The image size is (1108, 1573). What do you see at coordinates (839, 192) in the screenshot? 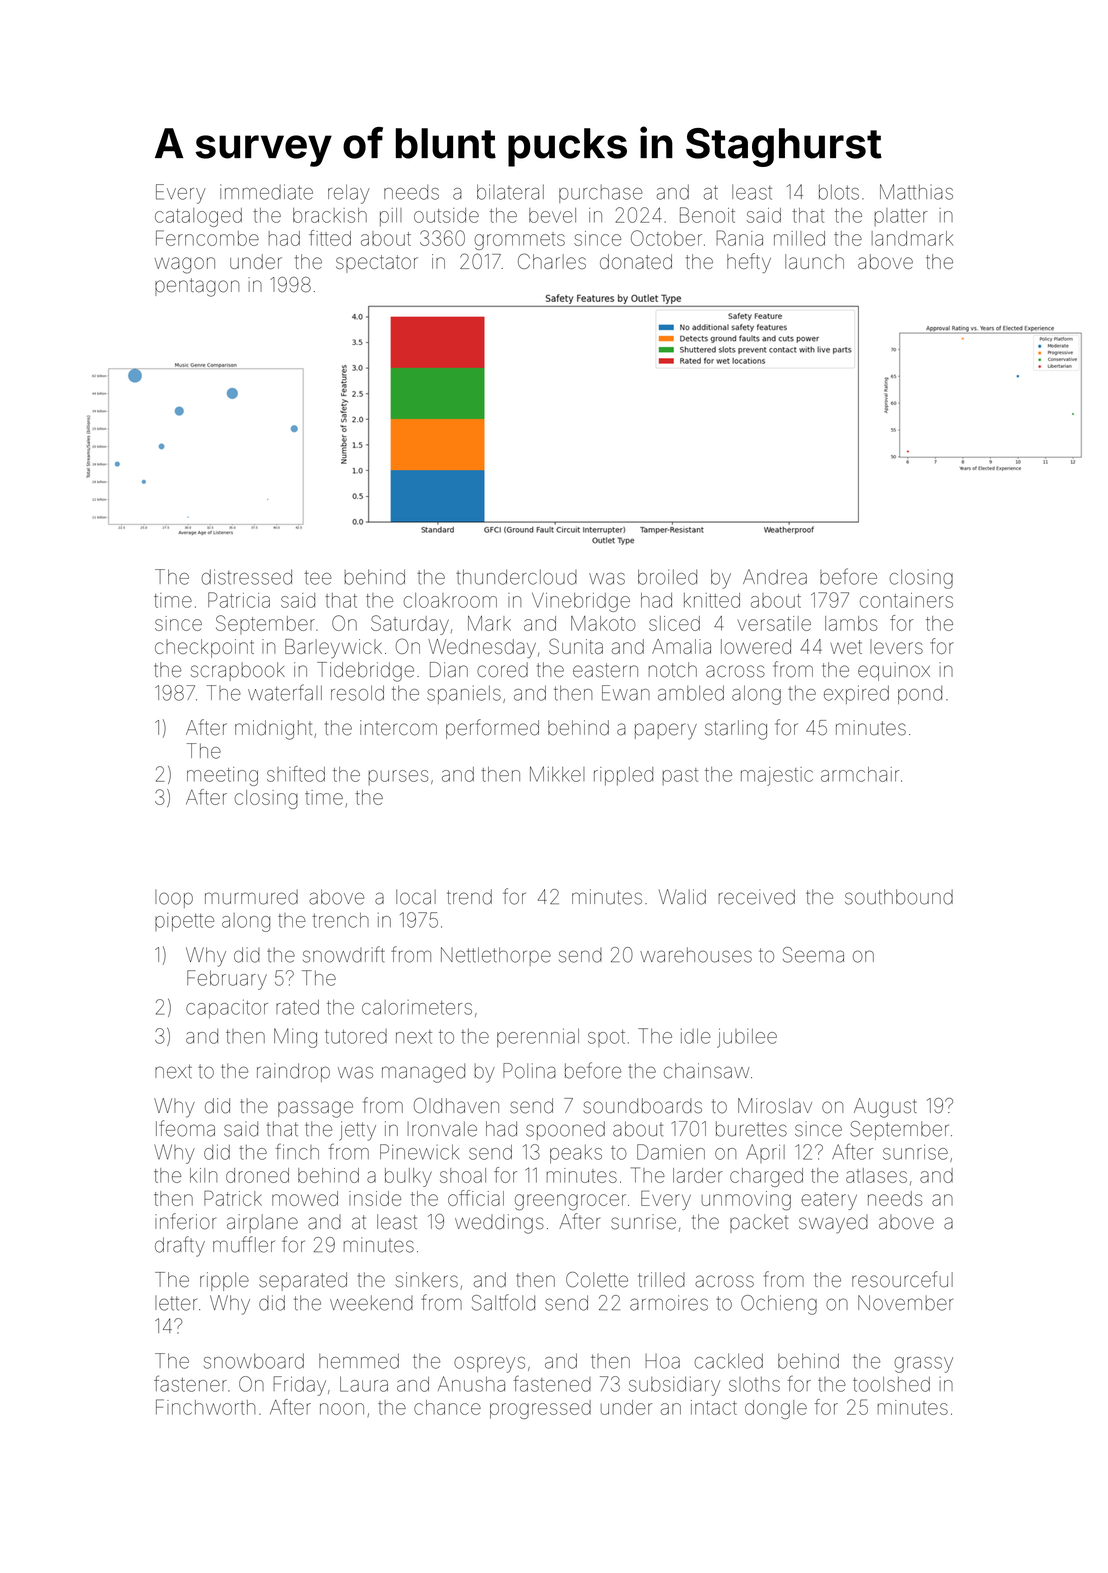
I see `blots` at bounding box center [839, 192].
